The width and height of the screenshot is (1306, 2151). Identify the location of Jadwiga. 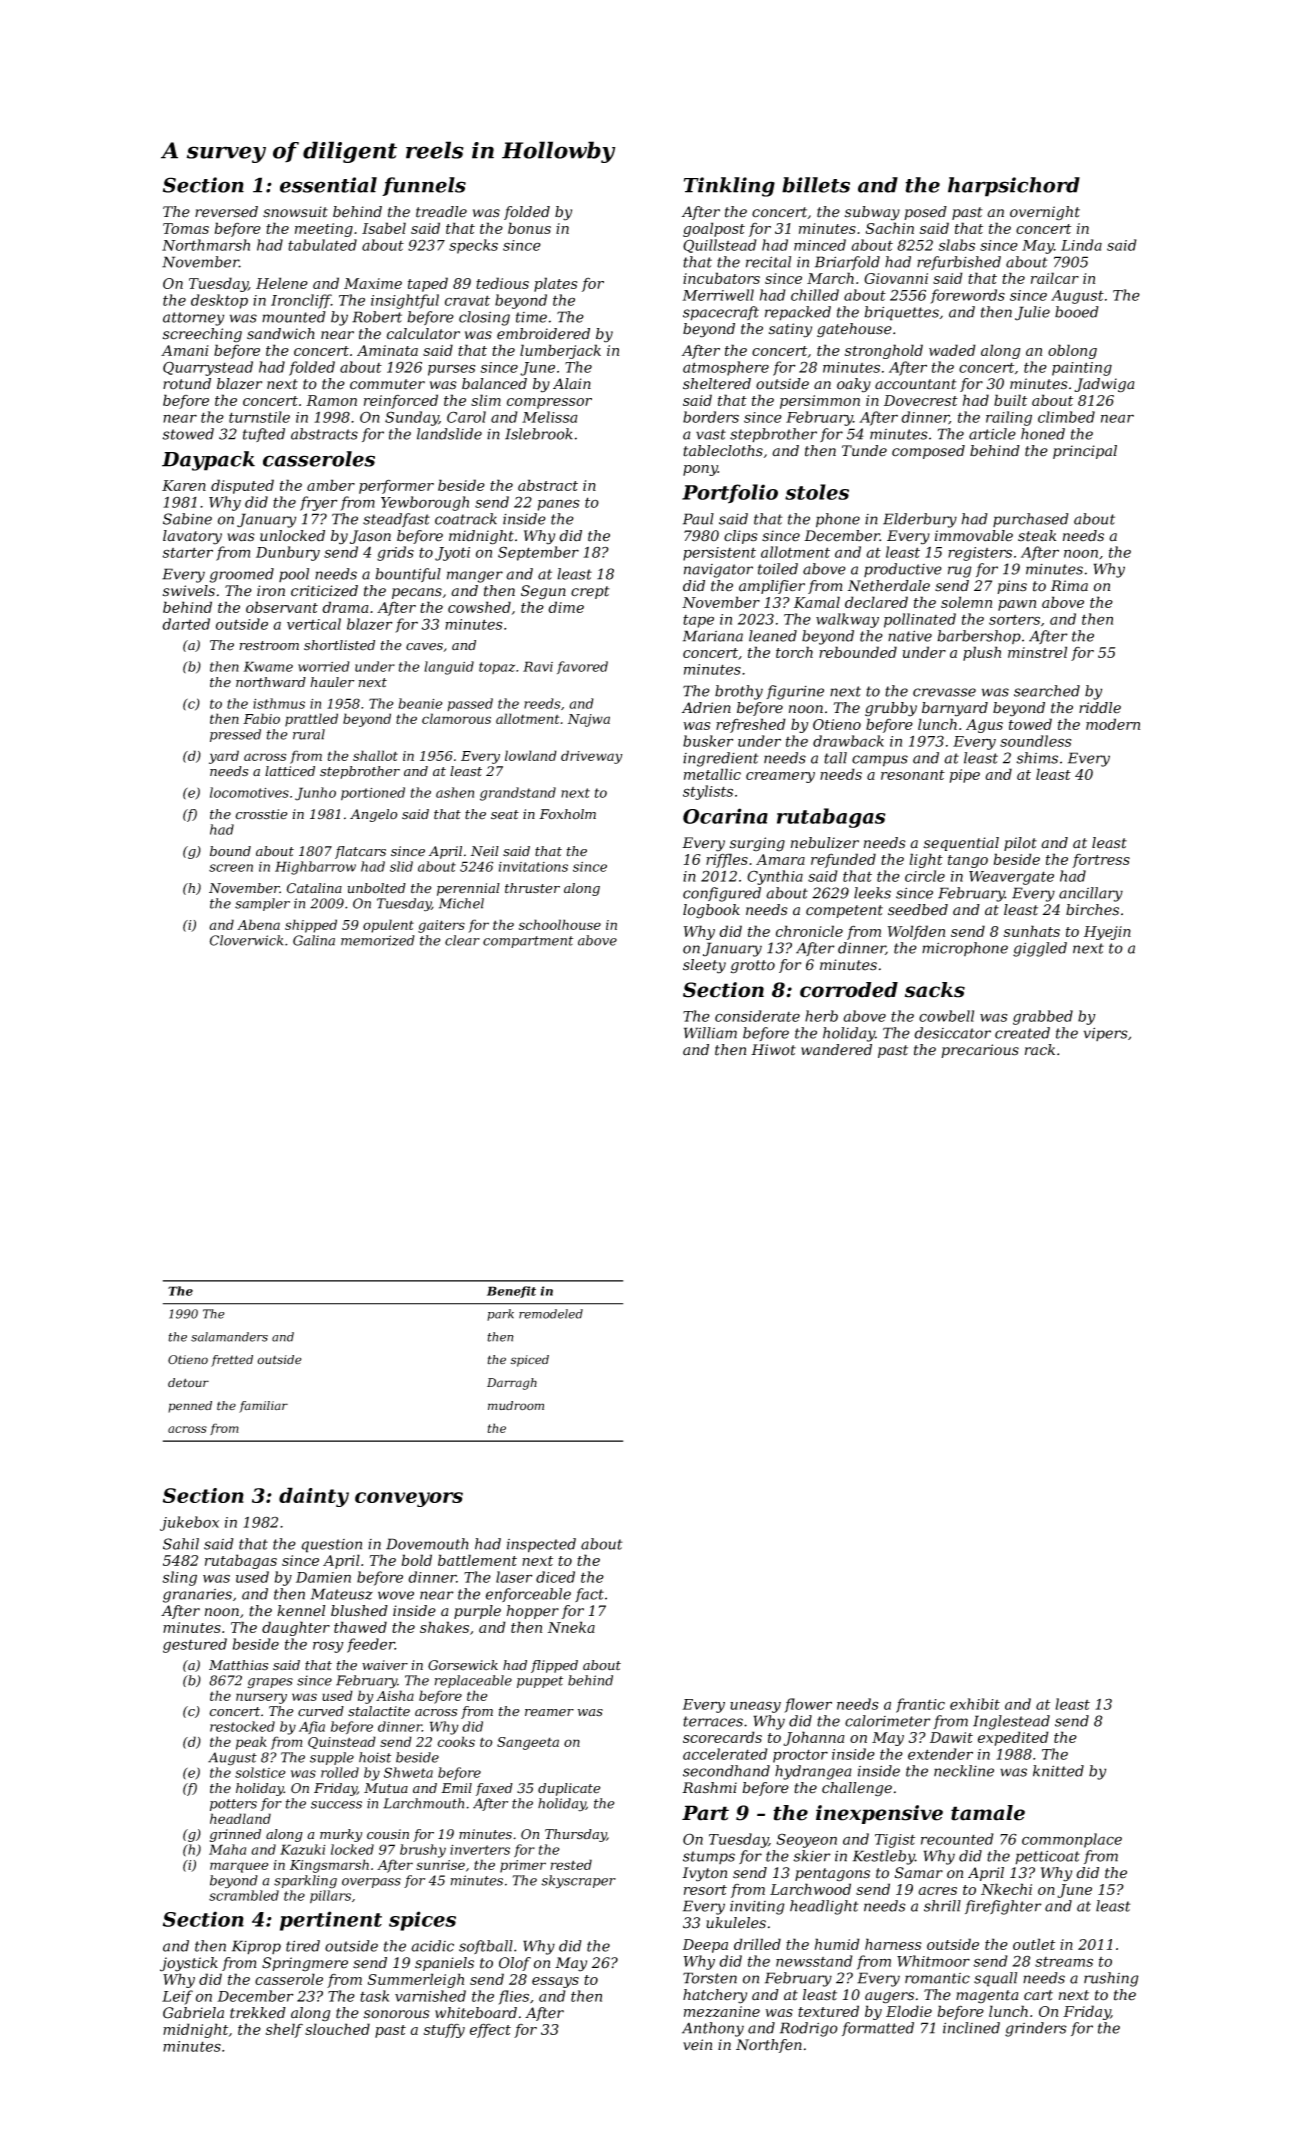
(1104, 385).
